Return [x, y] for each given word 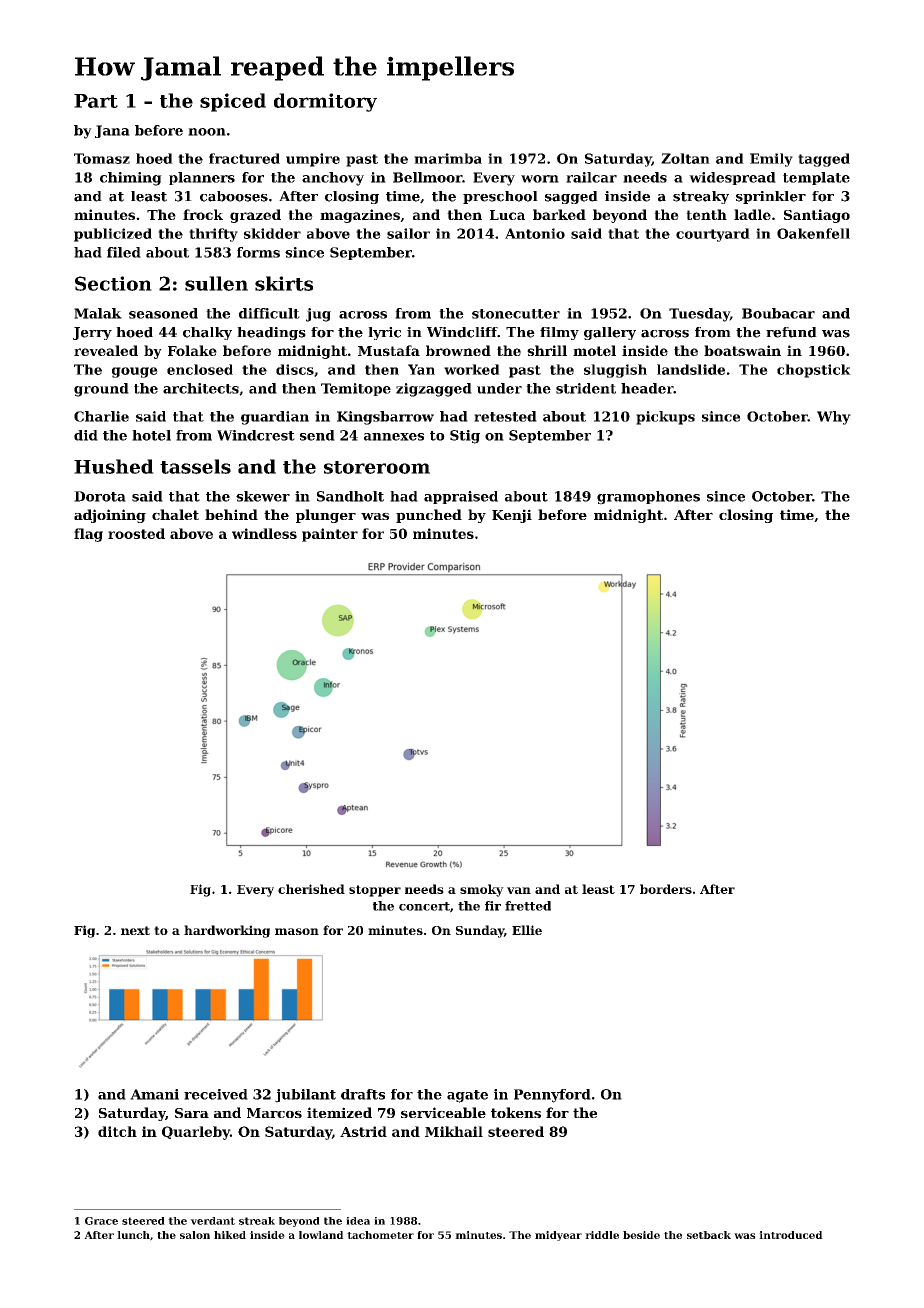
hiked [230, 1235]
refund [791, 332]
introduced [791, 1235]
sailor [408, 233]
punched [429, 516]
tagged [824, 160]
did [86, 435]
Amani [154, 1094]
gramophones [648, 498]
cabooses [234, 196]
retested [505, 416]
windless [264, 533]
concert [424, 906]
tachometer [380, 1235]
